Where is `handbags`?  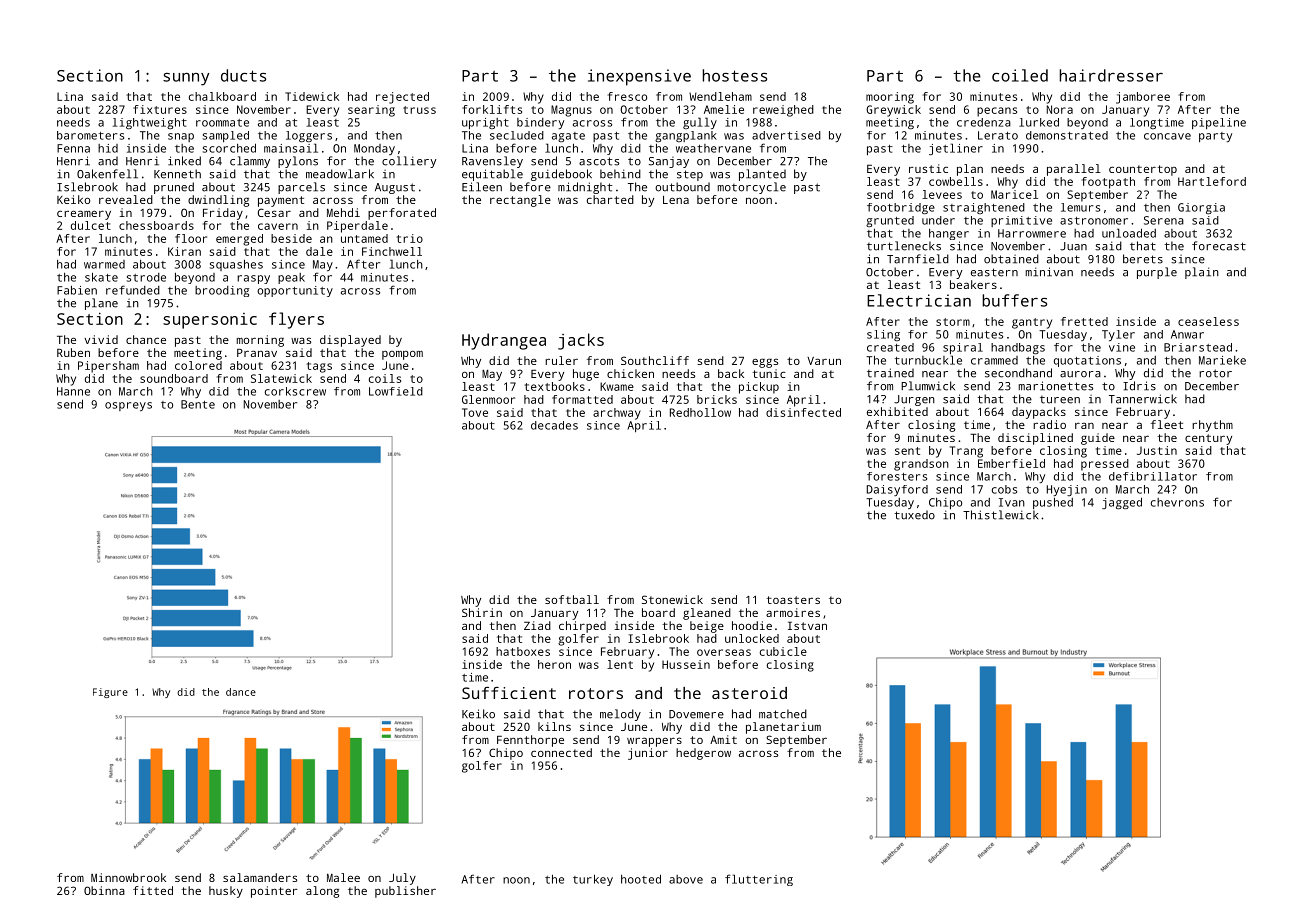 handbags is located at coordinates (1018, 348).
